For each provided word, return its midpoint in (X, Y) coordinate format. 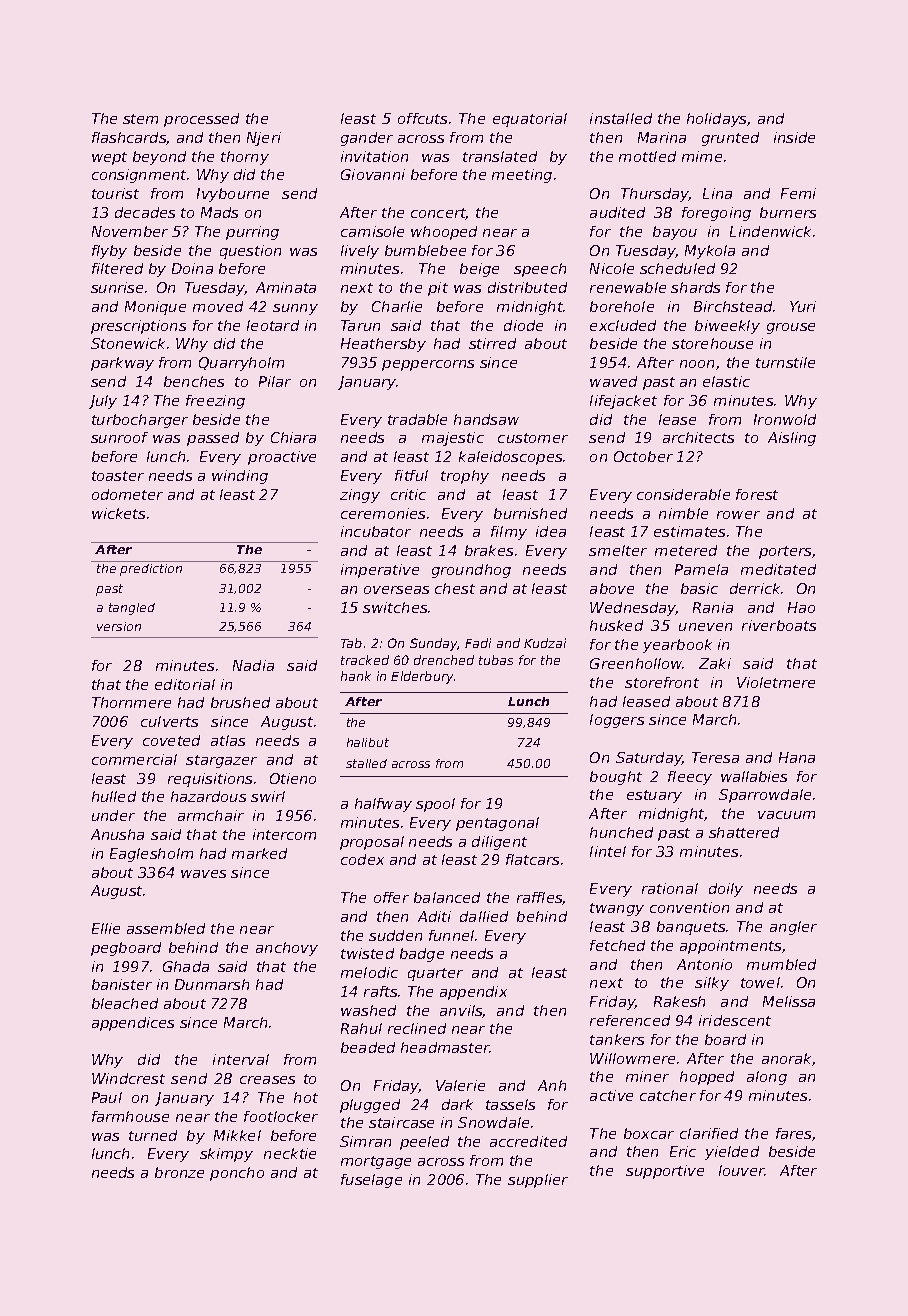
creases (267, 1080)
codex (362, 859)
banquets (691, 928)
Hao (801, 607)
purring (252, 233)
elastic (726, 381)
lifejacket (623, 402)
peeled (424, 1143)
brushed (240, 702)
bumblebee (425, 250)
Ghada (186, 966)
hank (356, 676)
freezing (215, 402)
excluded (623, 325)
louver (742, 1170)
